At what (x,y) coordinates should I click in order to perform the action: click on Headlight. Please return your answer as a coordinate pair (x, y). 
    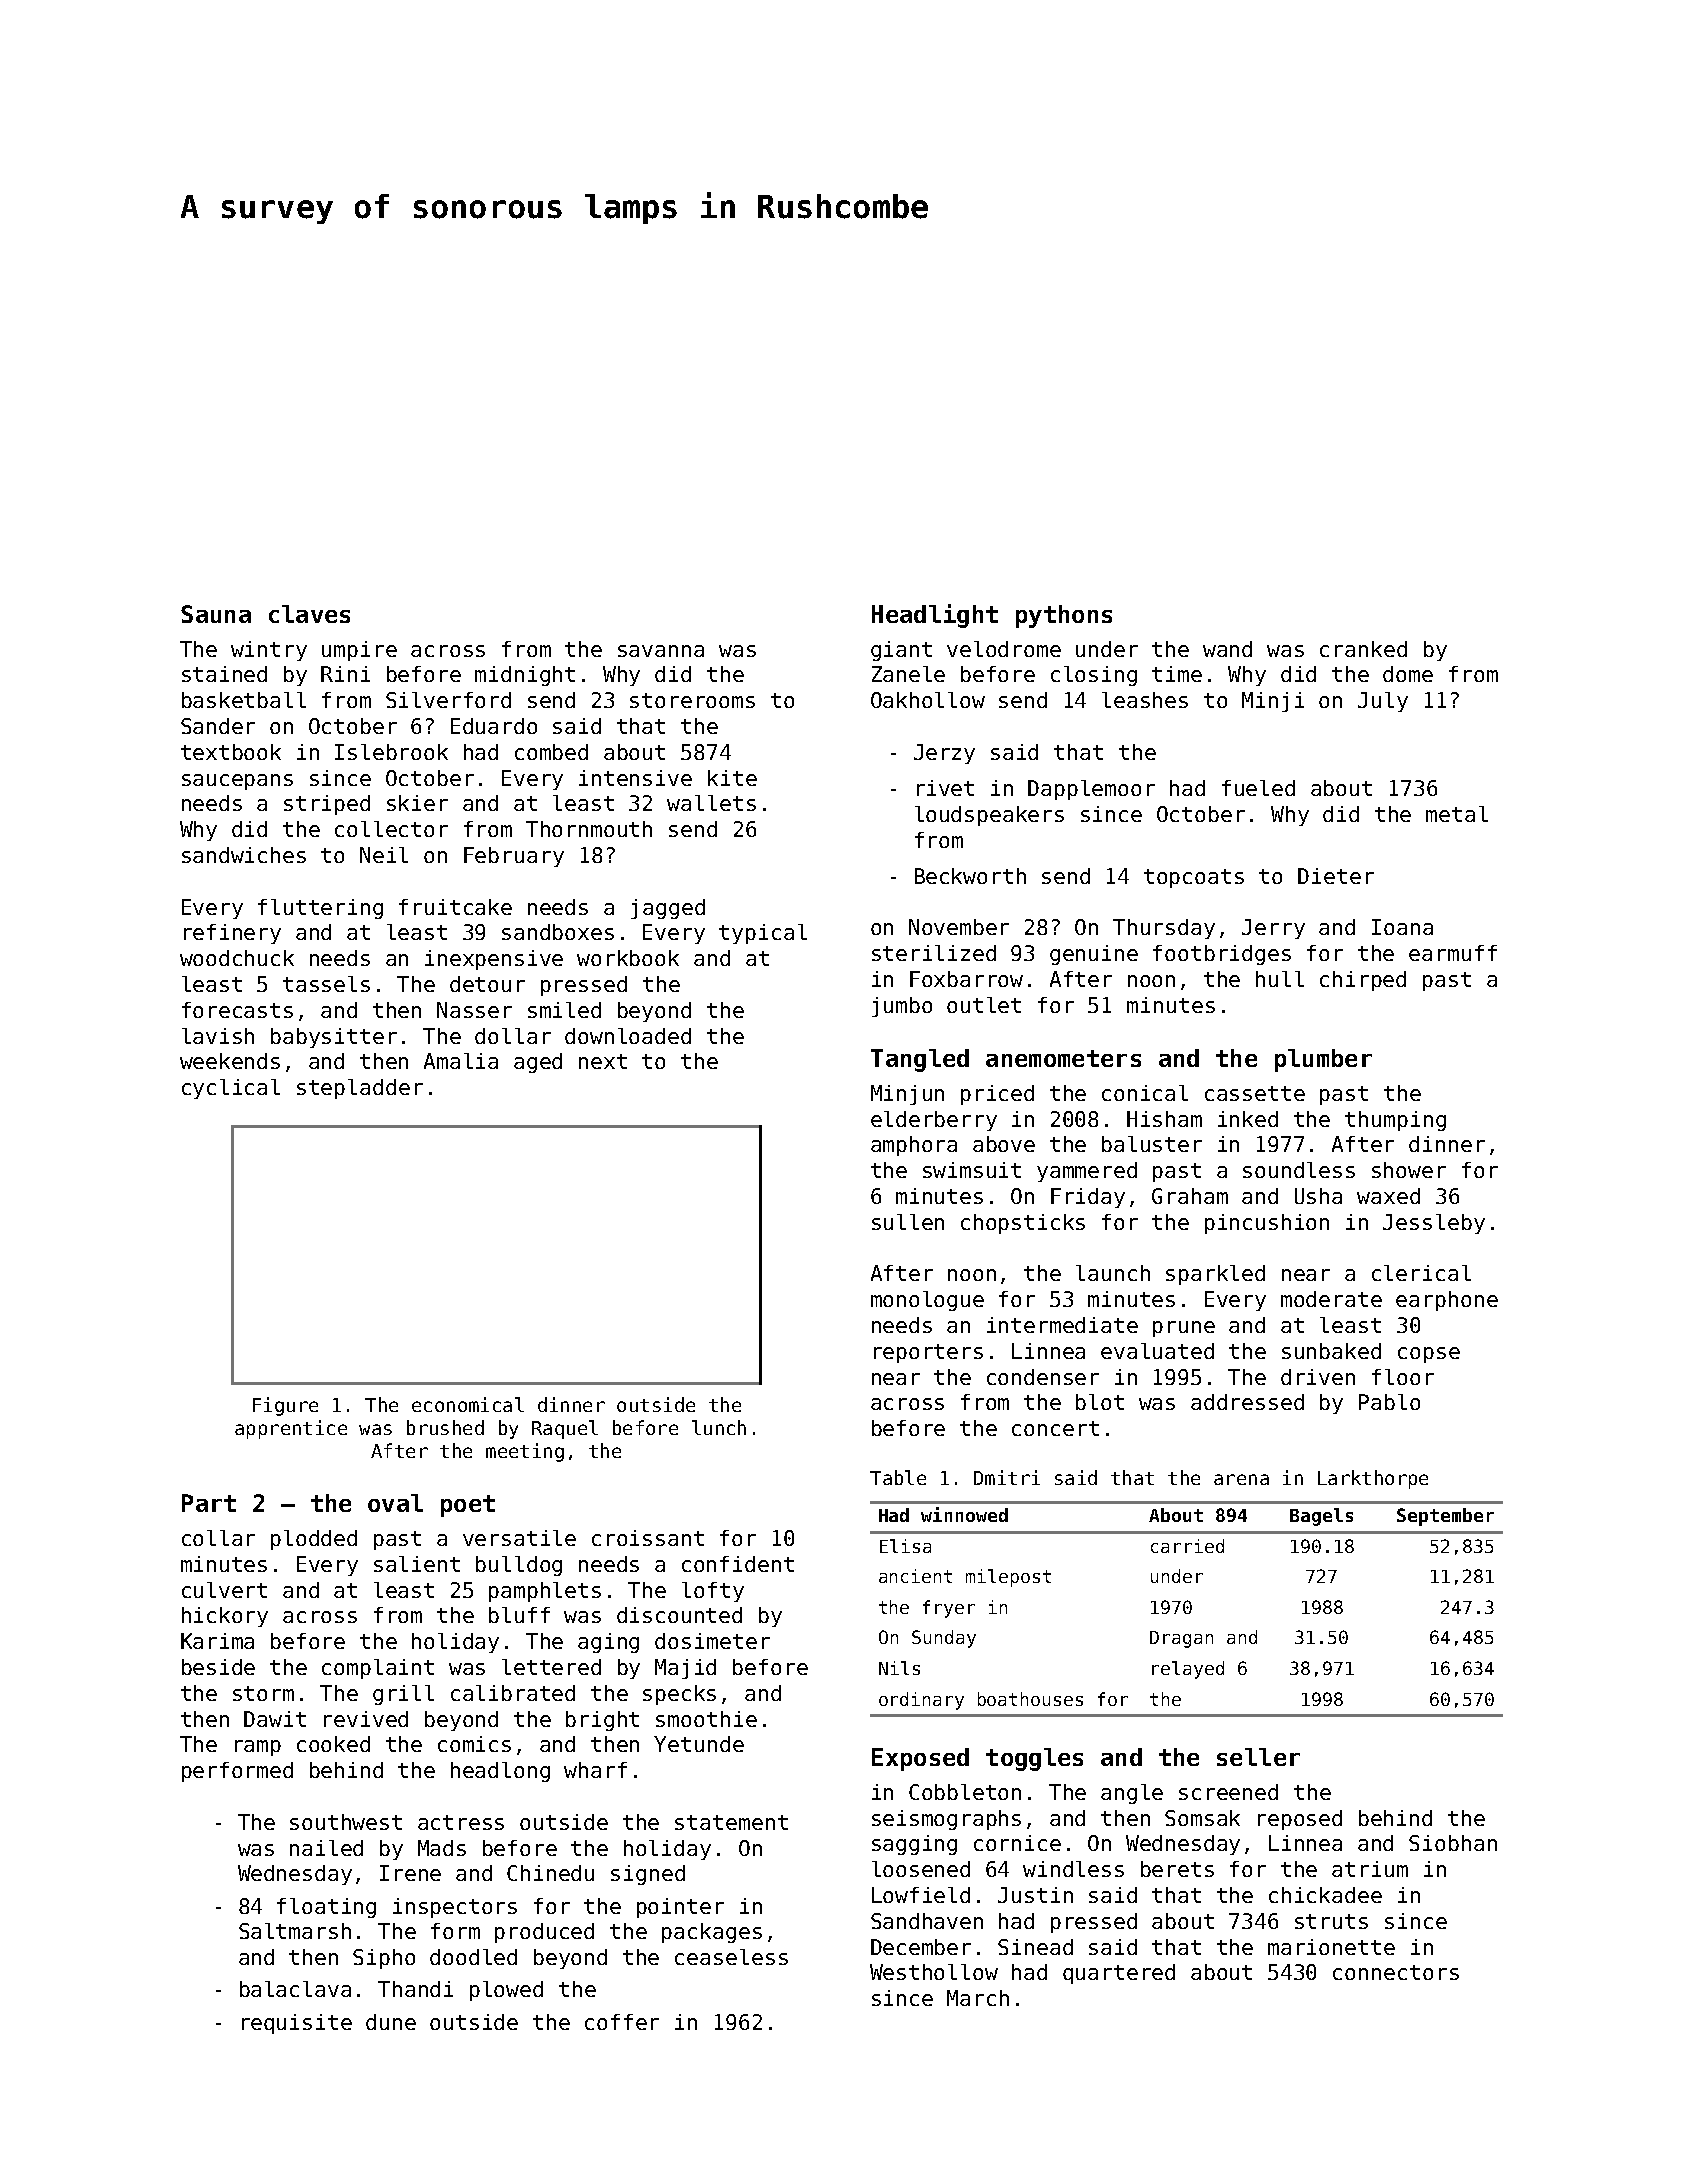
    Looking at the image, I should click on (935, 616).
